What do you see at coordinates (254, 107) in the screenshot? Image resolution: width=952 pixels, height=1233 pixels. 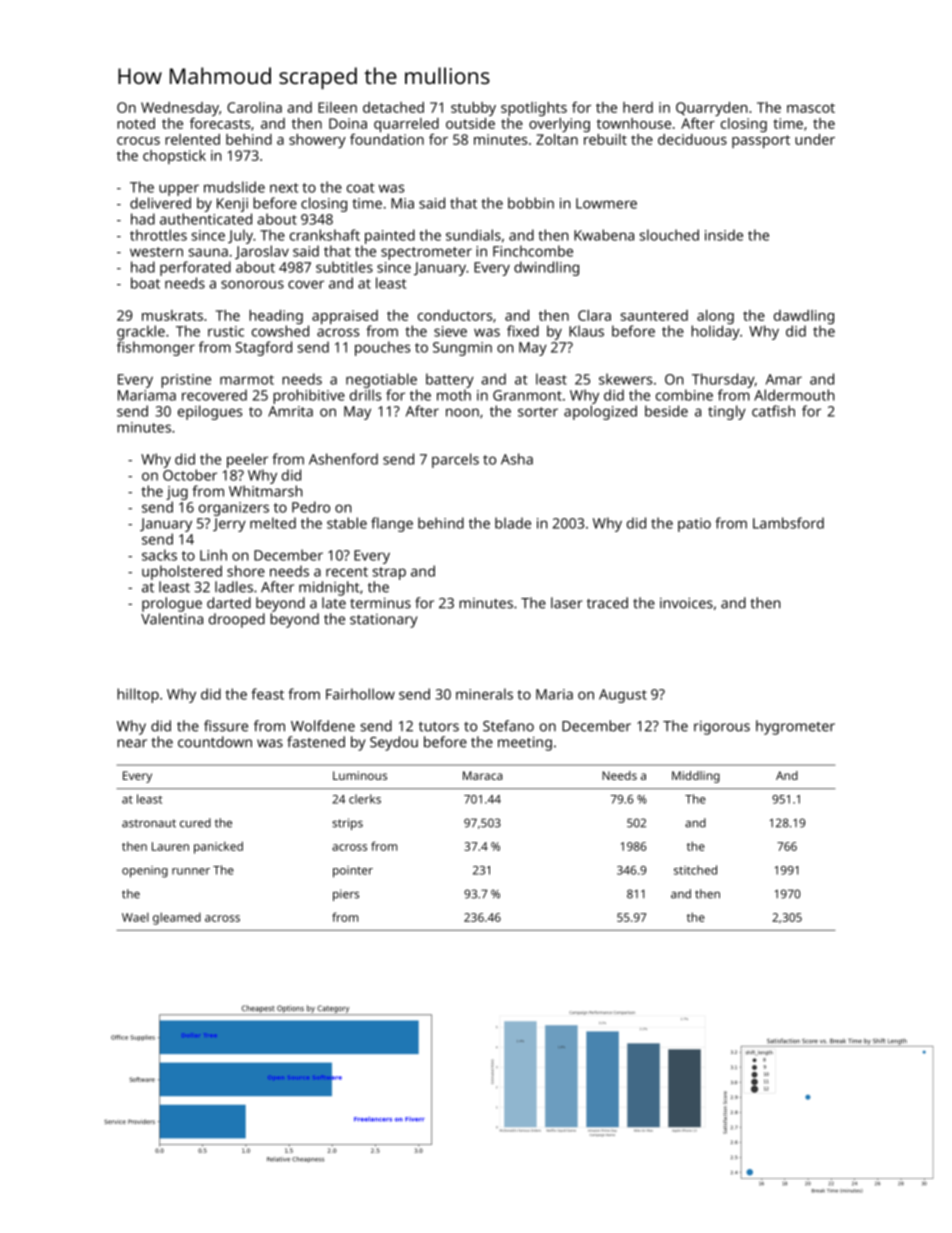 I see `Carolina` at bounding box center [254, 107].
